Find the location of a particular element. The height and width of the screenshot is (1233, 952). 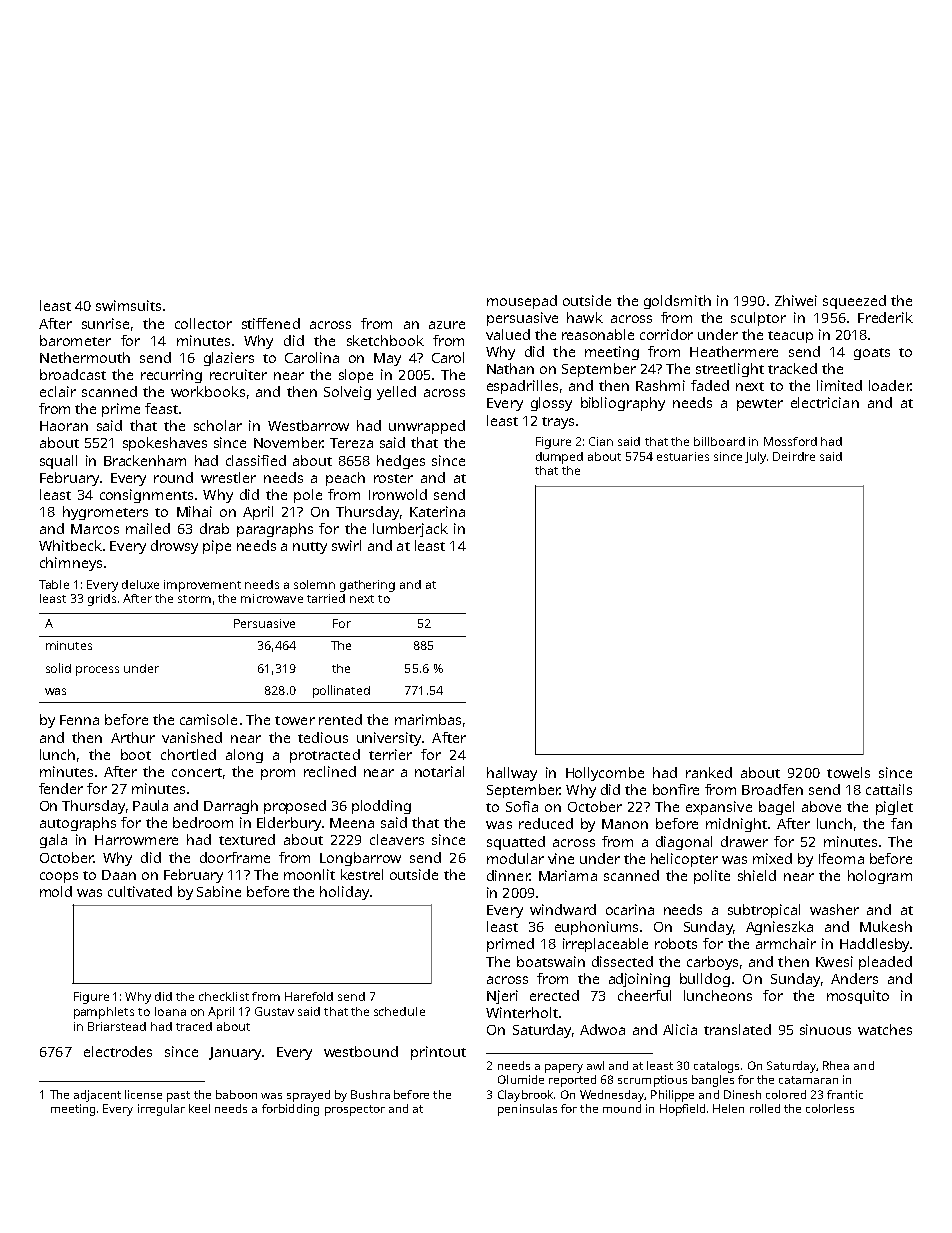

Helen is located at coordinates (728, 1108).
